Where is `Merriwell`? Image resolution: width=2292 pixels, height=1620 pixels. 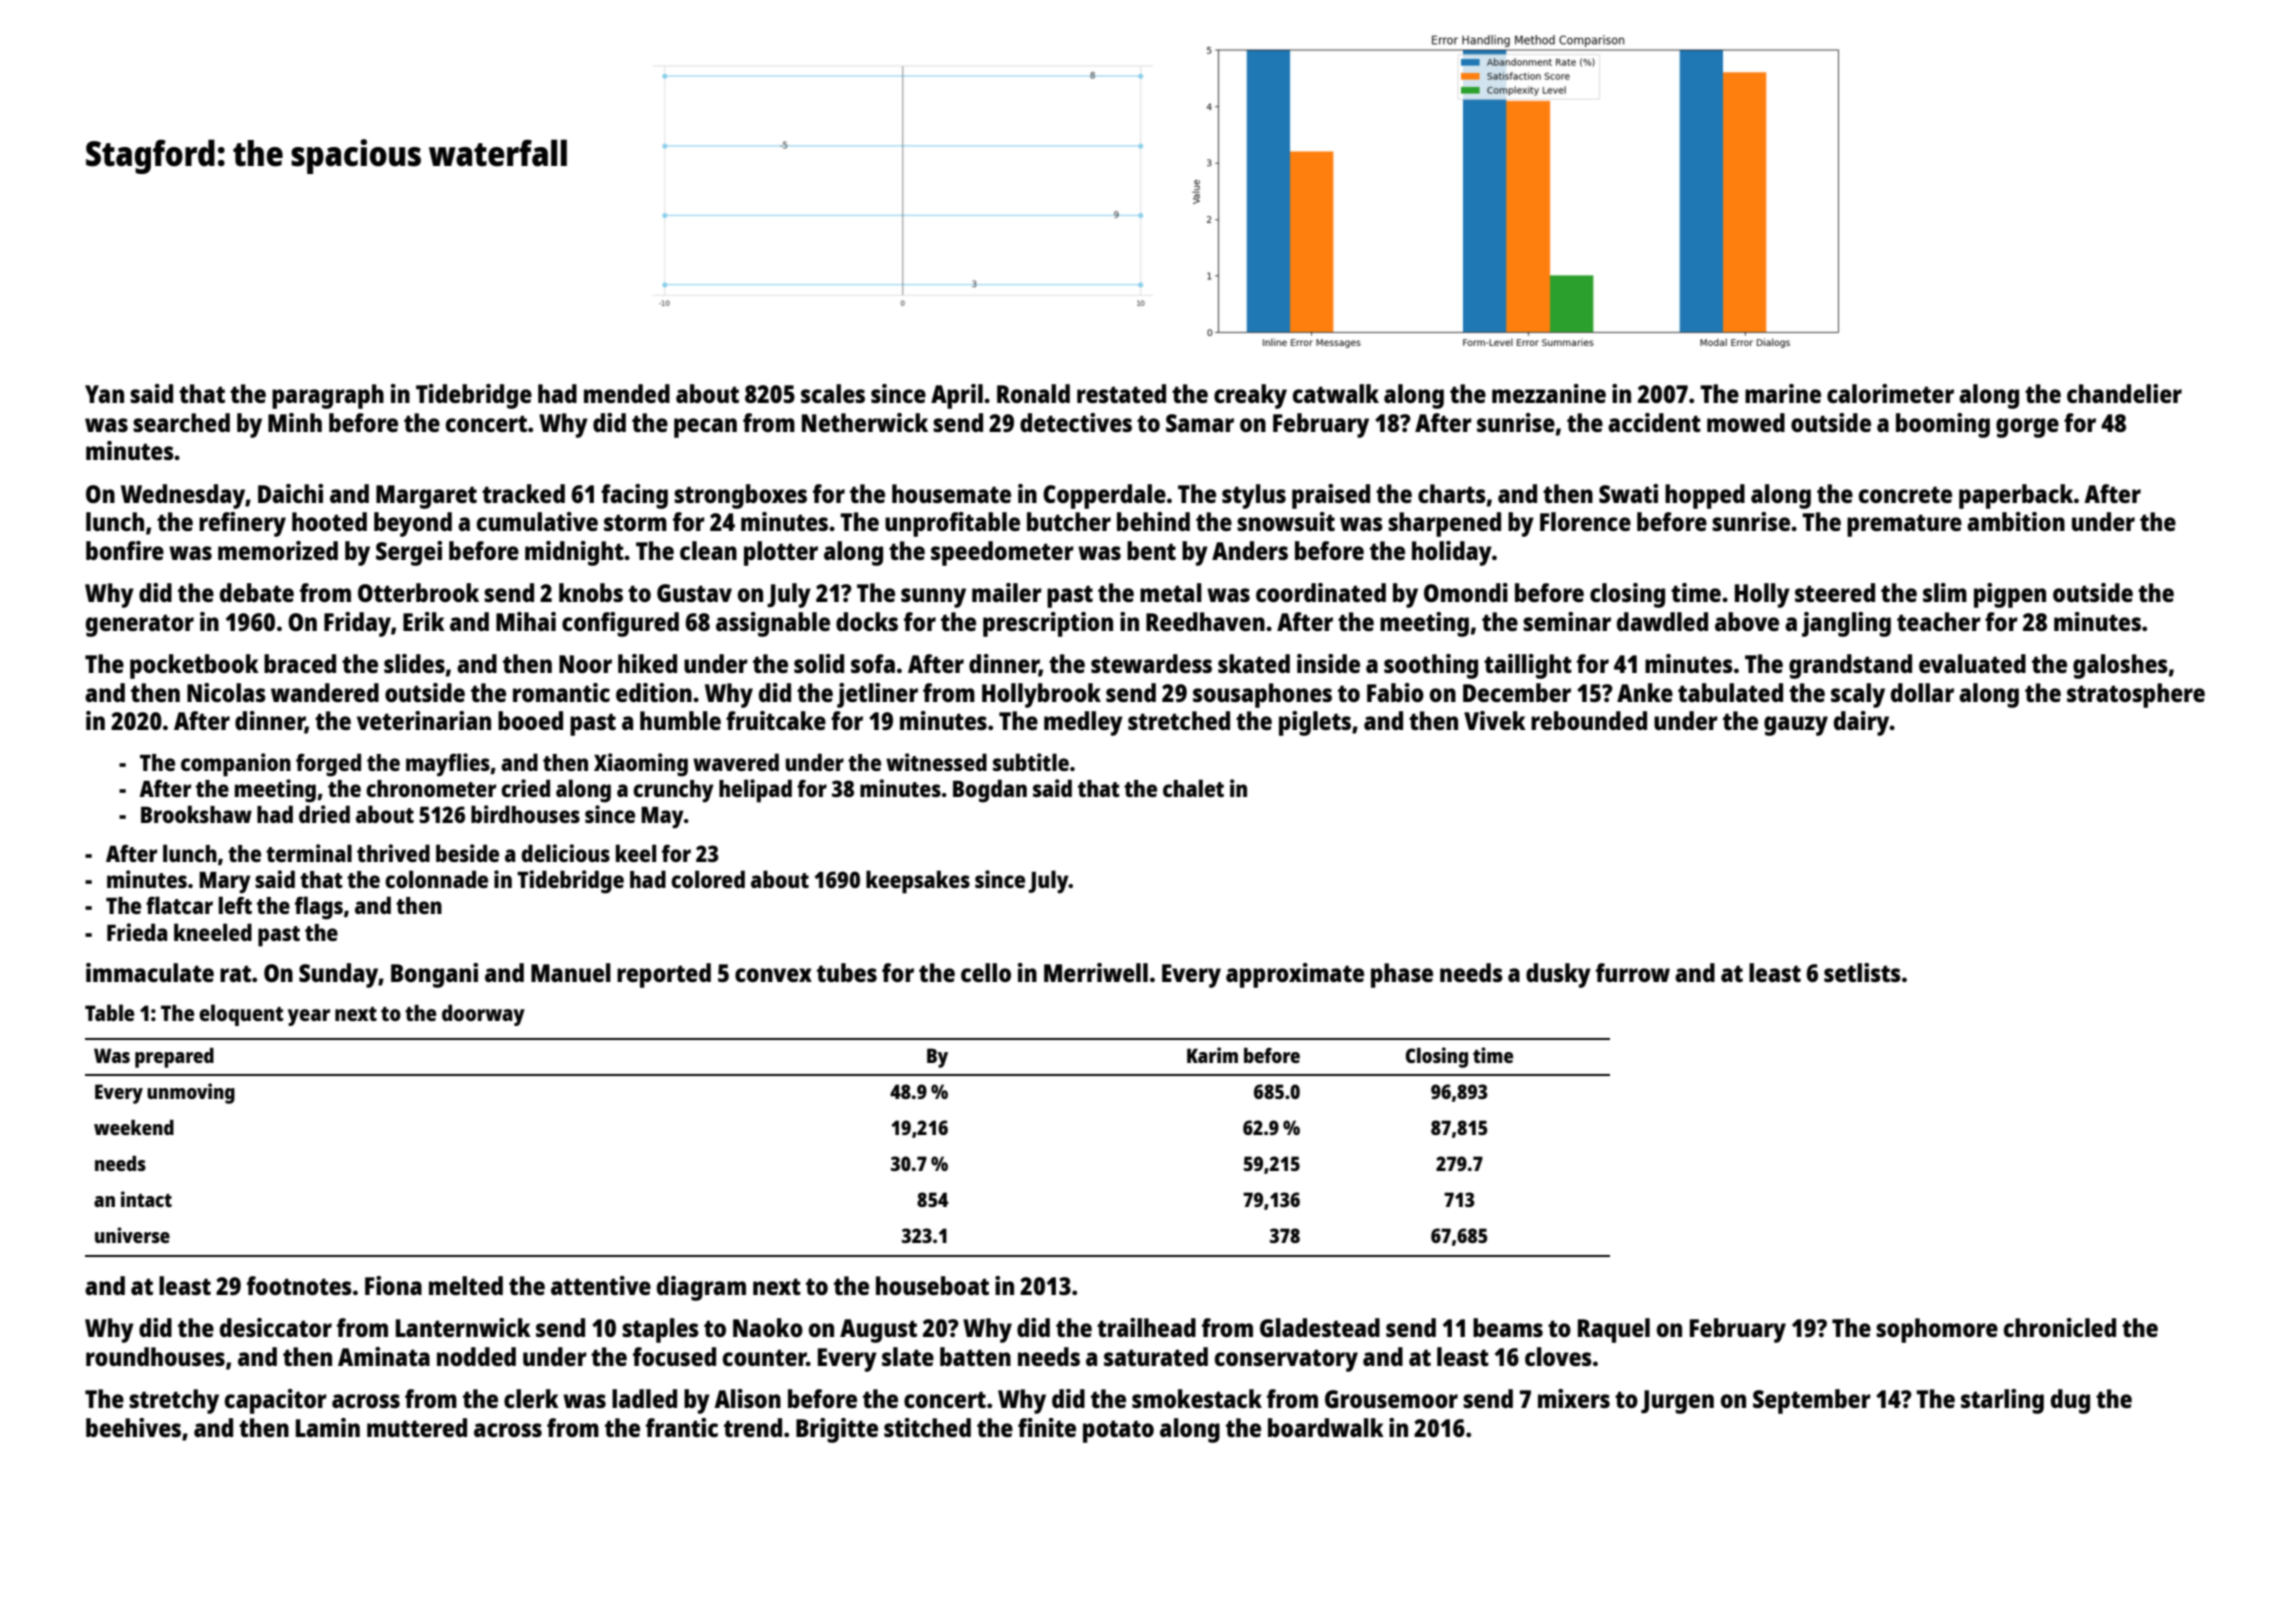
Merriwell is located at coordinates (1096, 972).
